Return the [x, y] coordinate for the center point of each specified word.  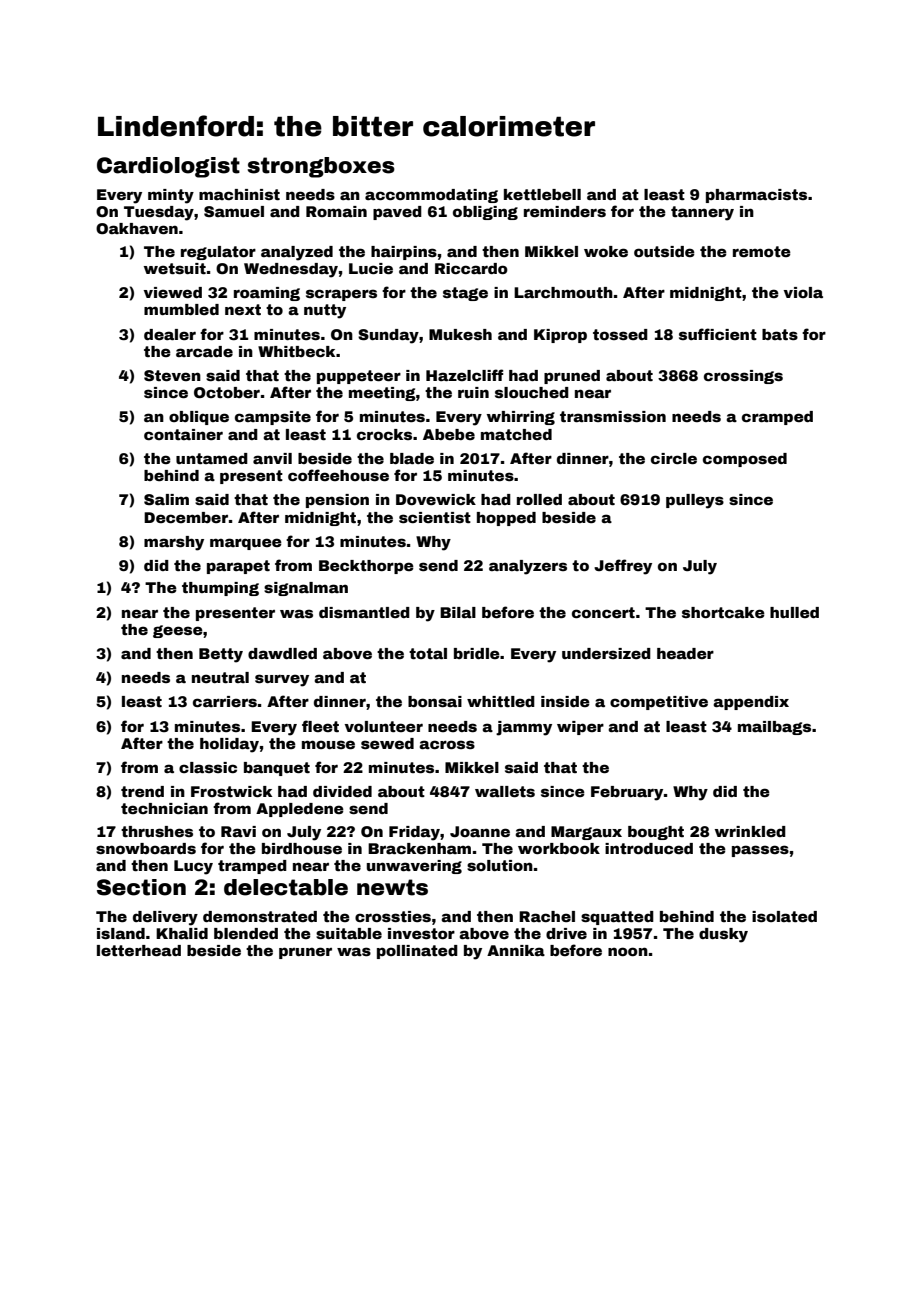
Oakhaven [137, 228]
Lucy [193, 867]
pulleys [695, 501]
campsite [273, 418]
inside [565, 701]
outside [664, 251]
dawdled [282, 653]
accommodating [431, 196]
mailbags [774, 728]
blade [412, 458]
